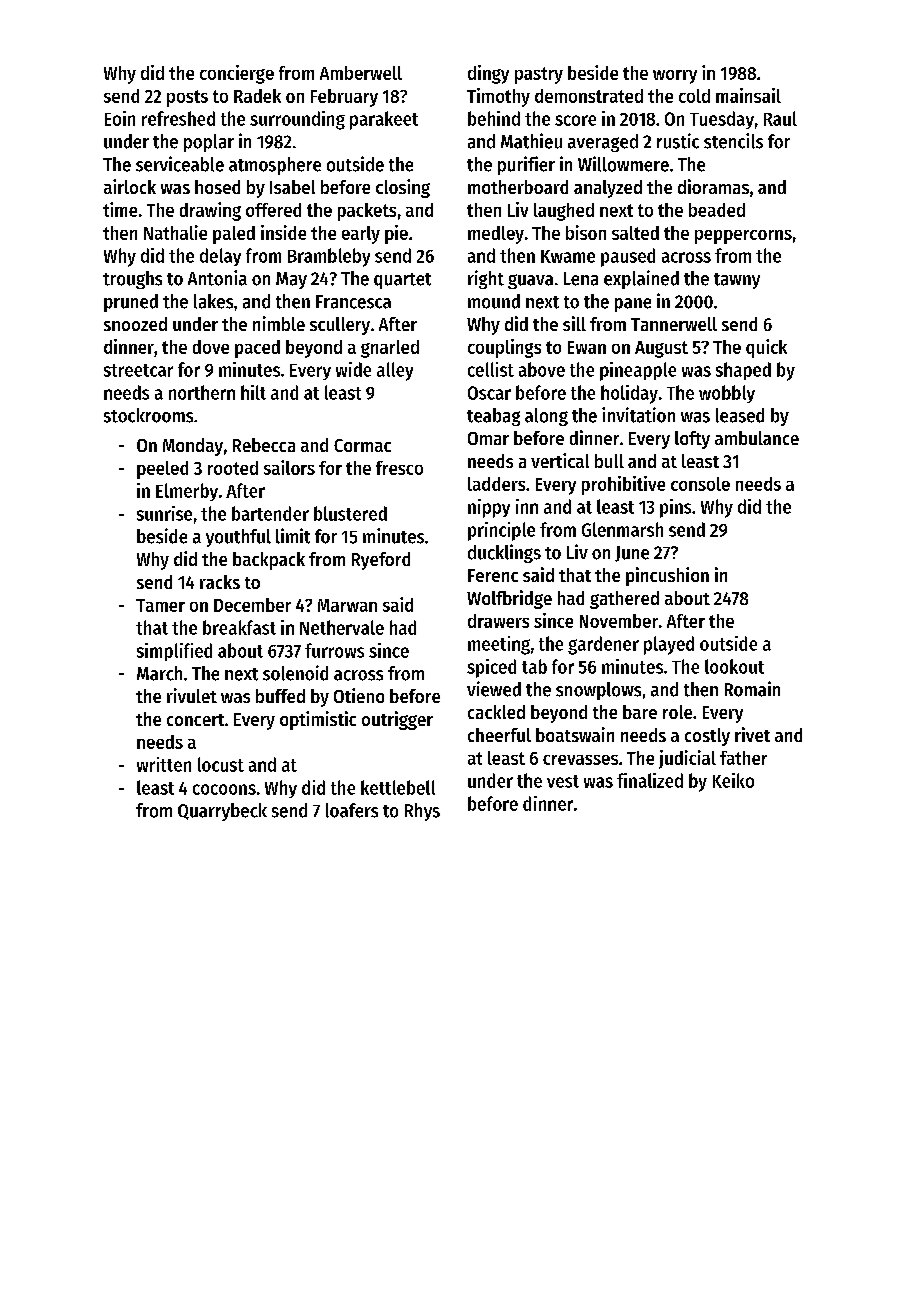 This screenshot has width=908, height=1316. I want to click on peeled, so click(162, 470).
